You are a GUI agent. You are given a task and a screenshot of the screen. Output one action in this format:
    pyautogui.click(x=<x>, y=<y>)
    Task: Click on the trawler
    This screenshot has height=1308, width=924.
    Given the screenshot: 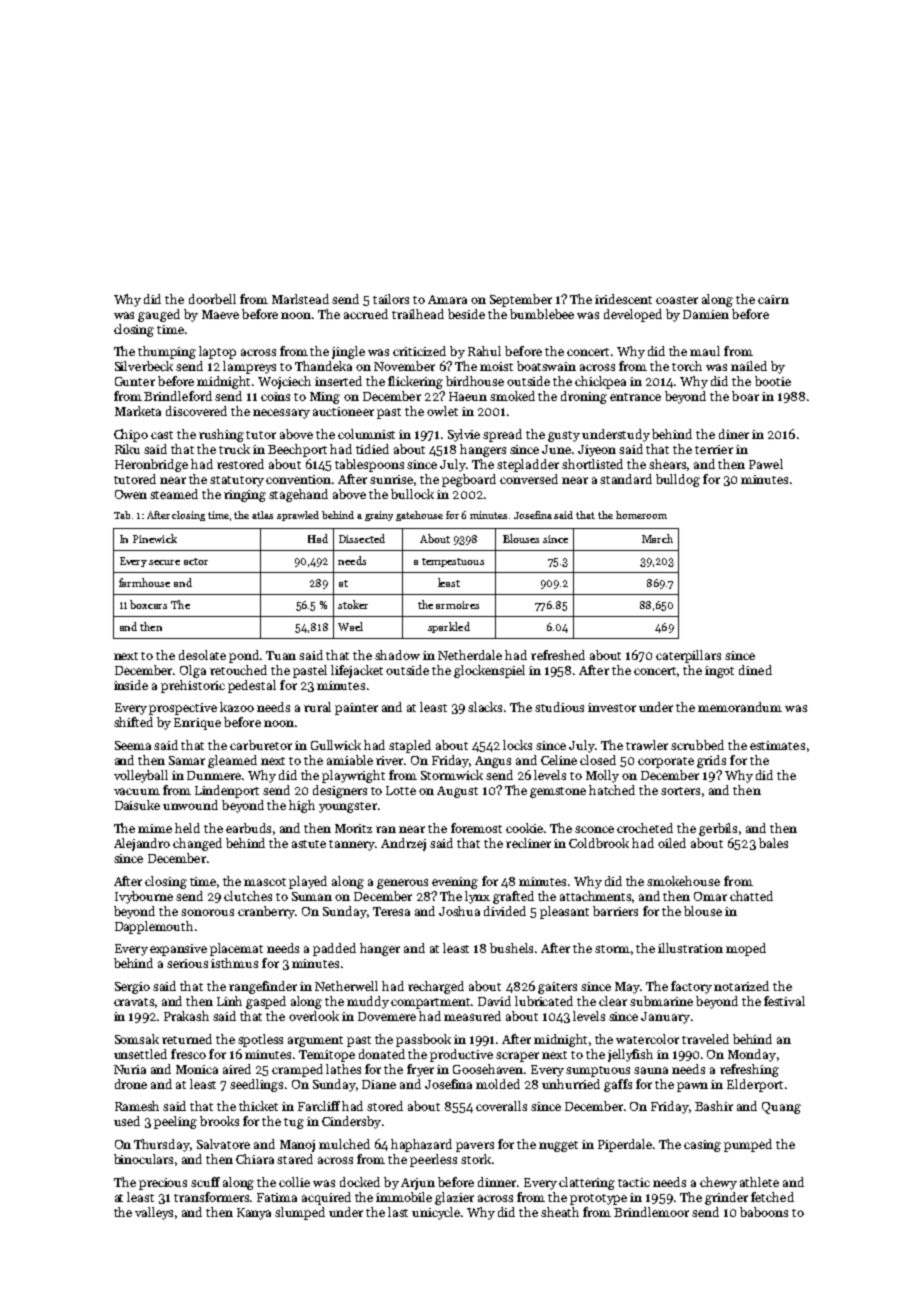 What is the action you would take?
    pyautogui.click(x=647, y=745)
